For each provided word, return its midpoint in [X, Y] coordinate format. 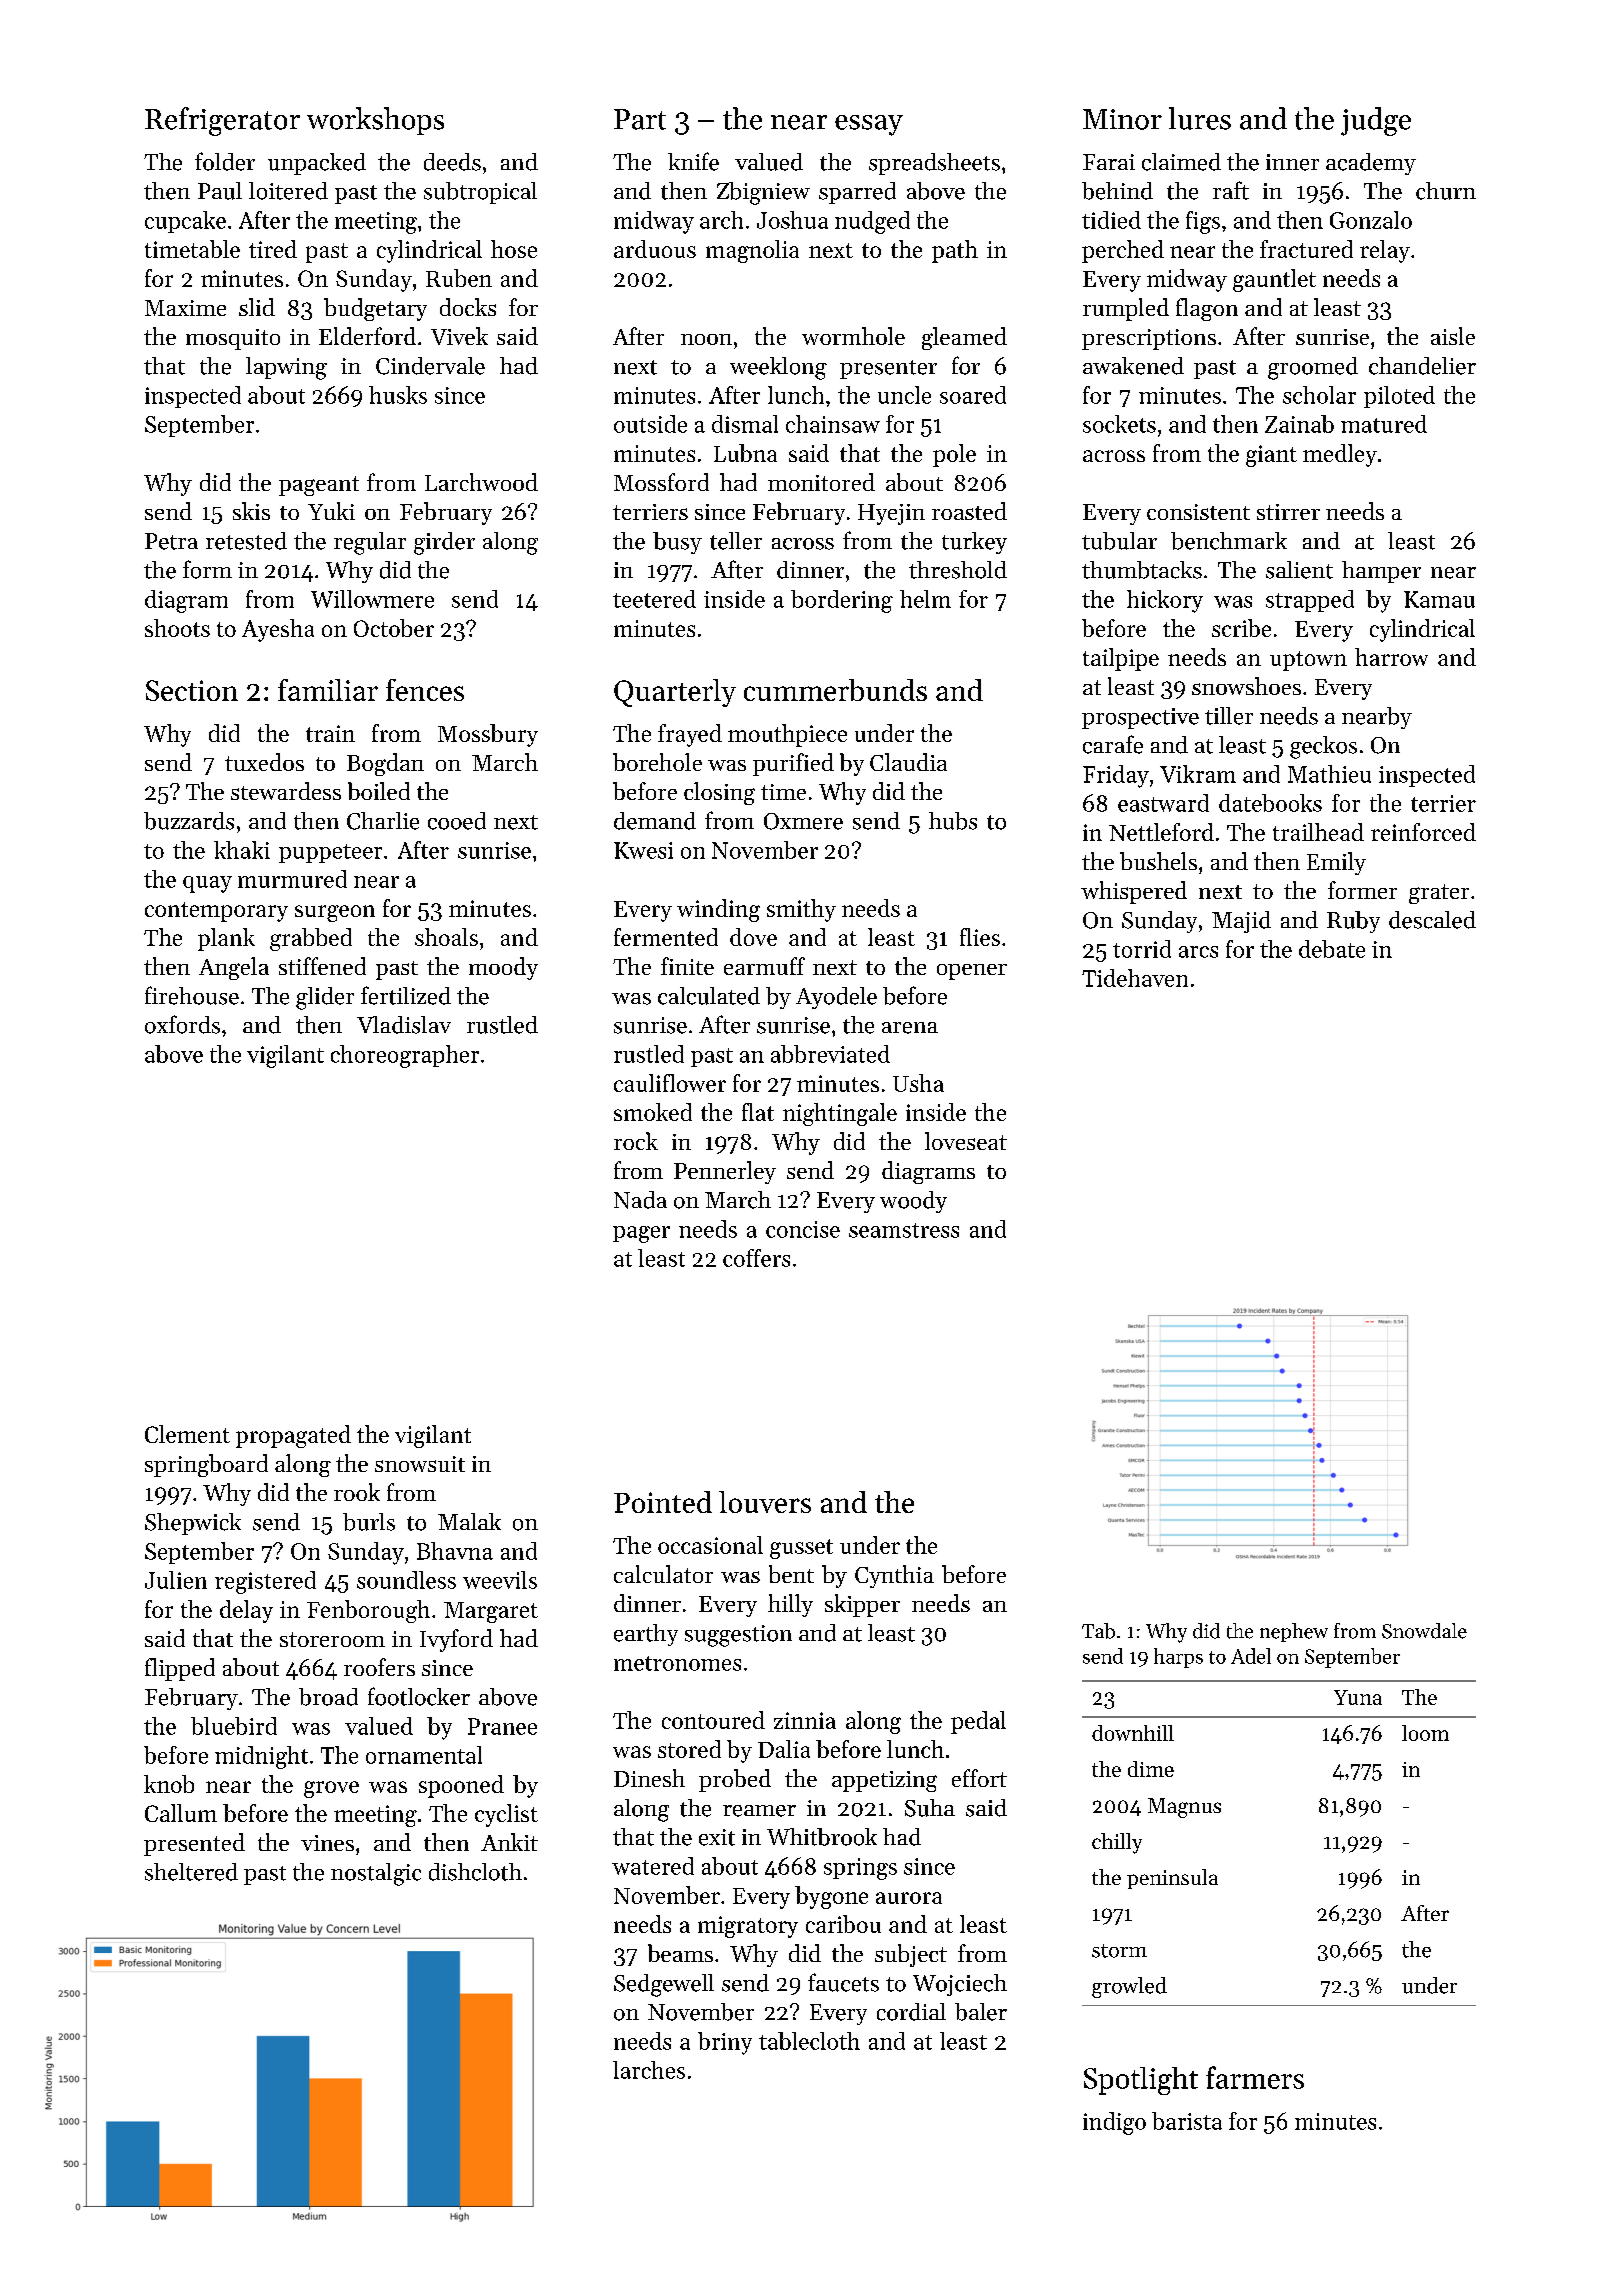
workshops [375, 121]
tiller [1229, 716]
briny [725, 2043]
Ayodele [836, 998]
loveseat [966, 1141]
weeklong [778, 368]
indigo [1114, 2123]
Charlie [383, 821]
